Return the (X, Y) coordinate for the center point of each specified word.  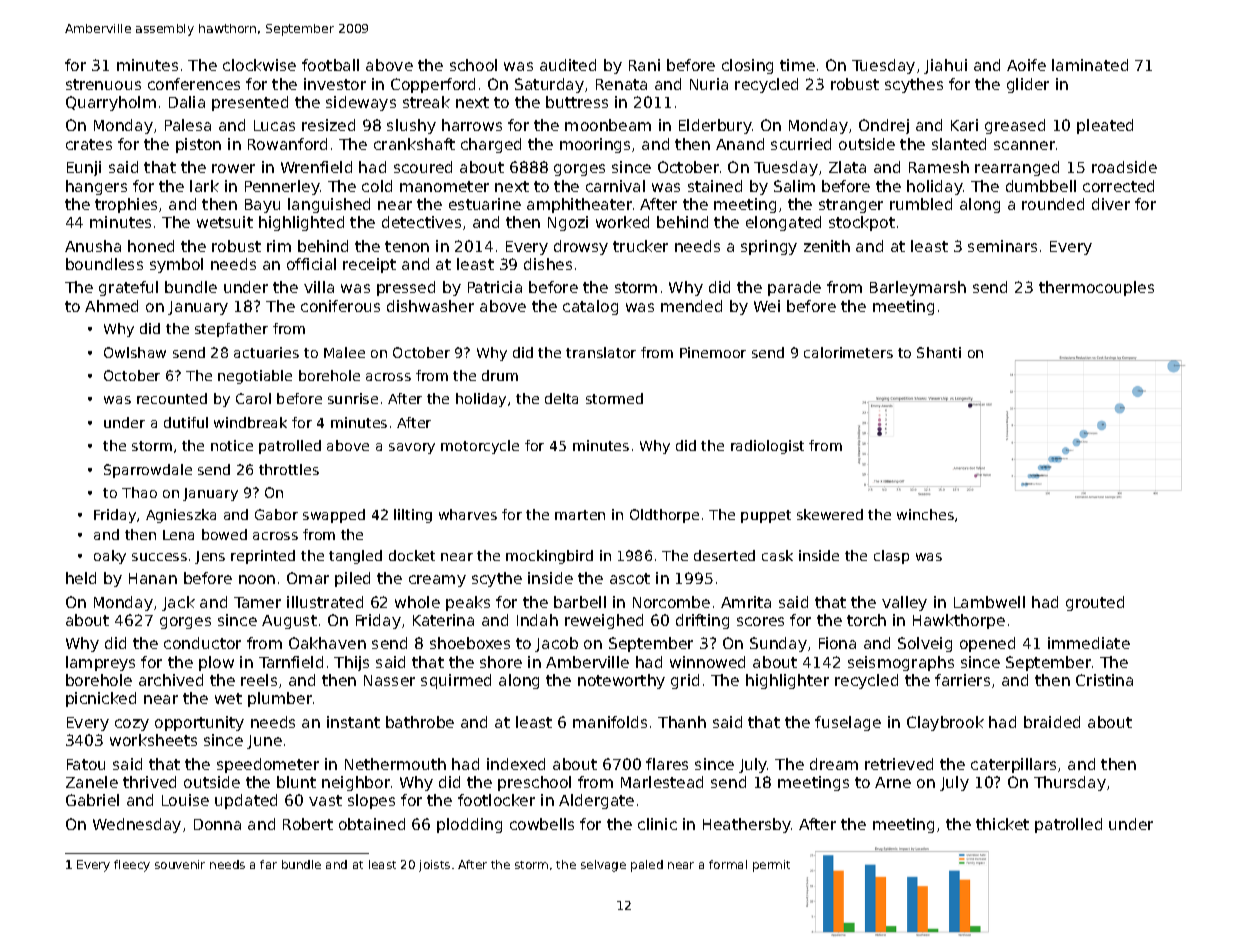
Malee (344, 352)
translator (601, 352)
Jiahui (945, 66)
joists (434, 866)
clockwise (259, 65)
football (330, 65)
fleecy (132, 866)
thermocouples (1096, 288)
